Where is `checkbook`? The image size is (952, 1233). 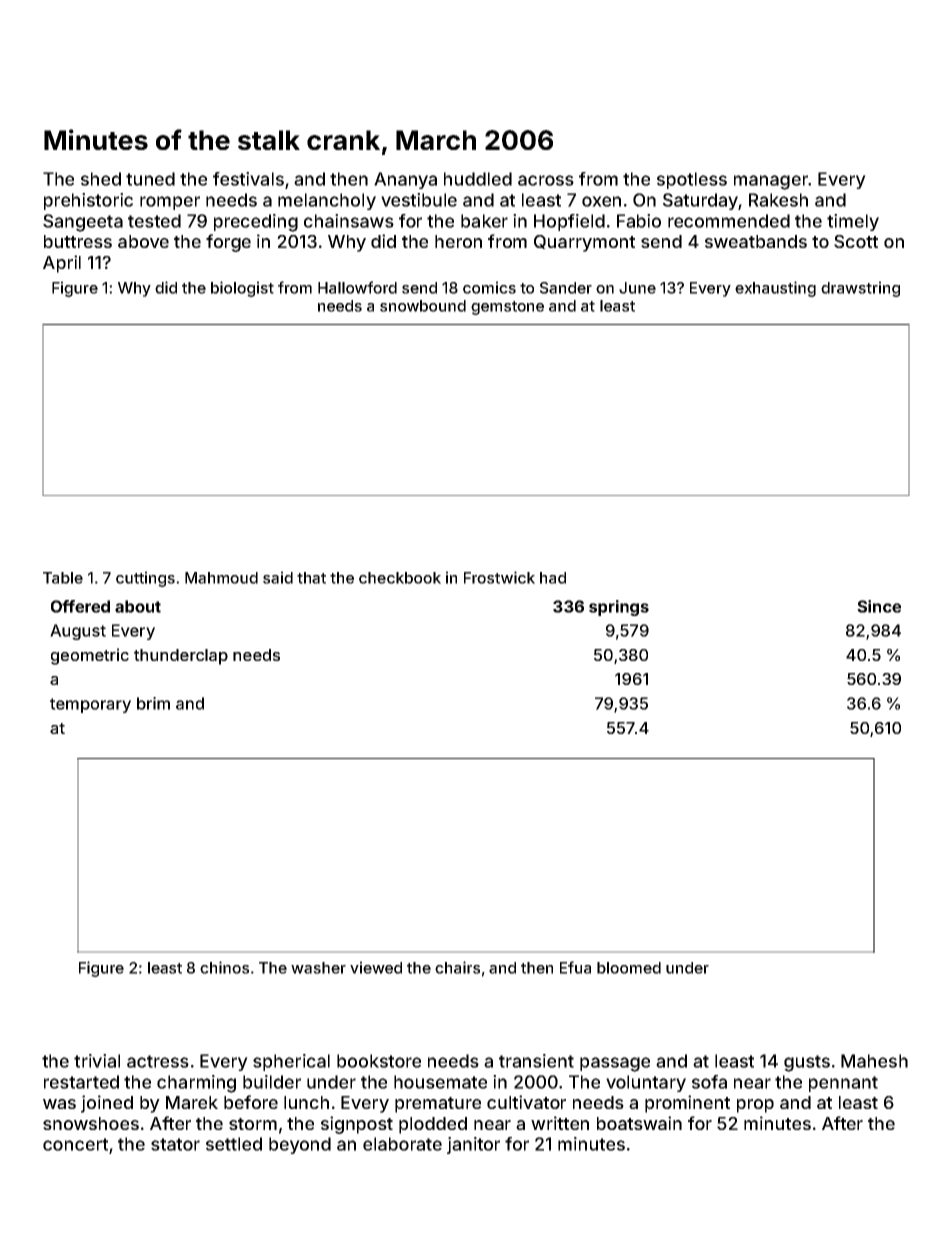
checkbook is located at coordinates (400, 578).
